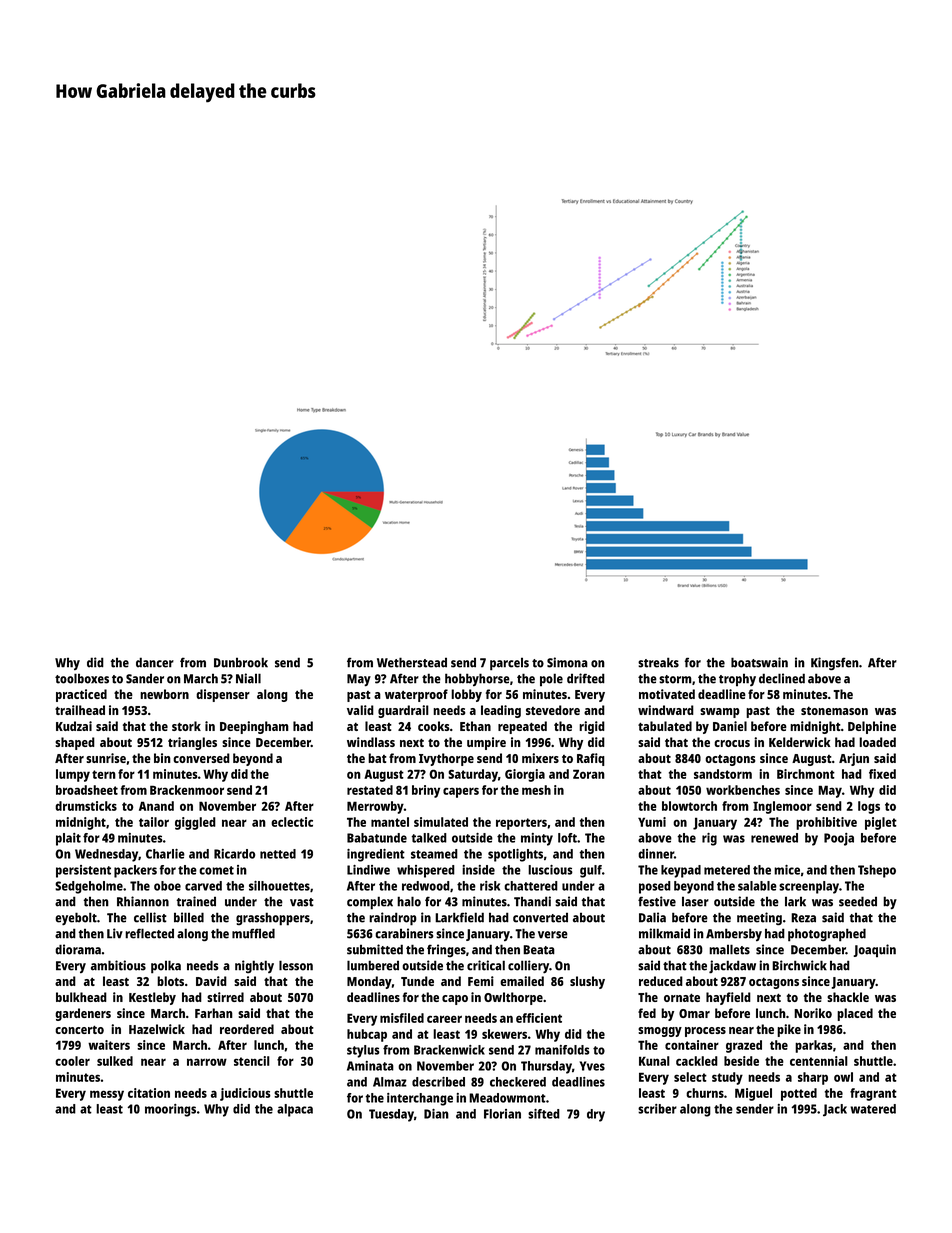 The width and height of the image is (952, 1233). Describe the element at coordinates (187, 790) in the image. I see `Brackenmoor` at that location.
